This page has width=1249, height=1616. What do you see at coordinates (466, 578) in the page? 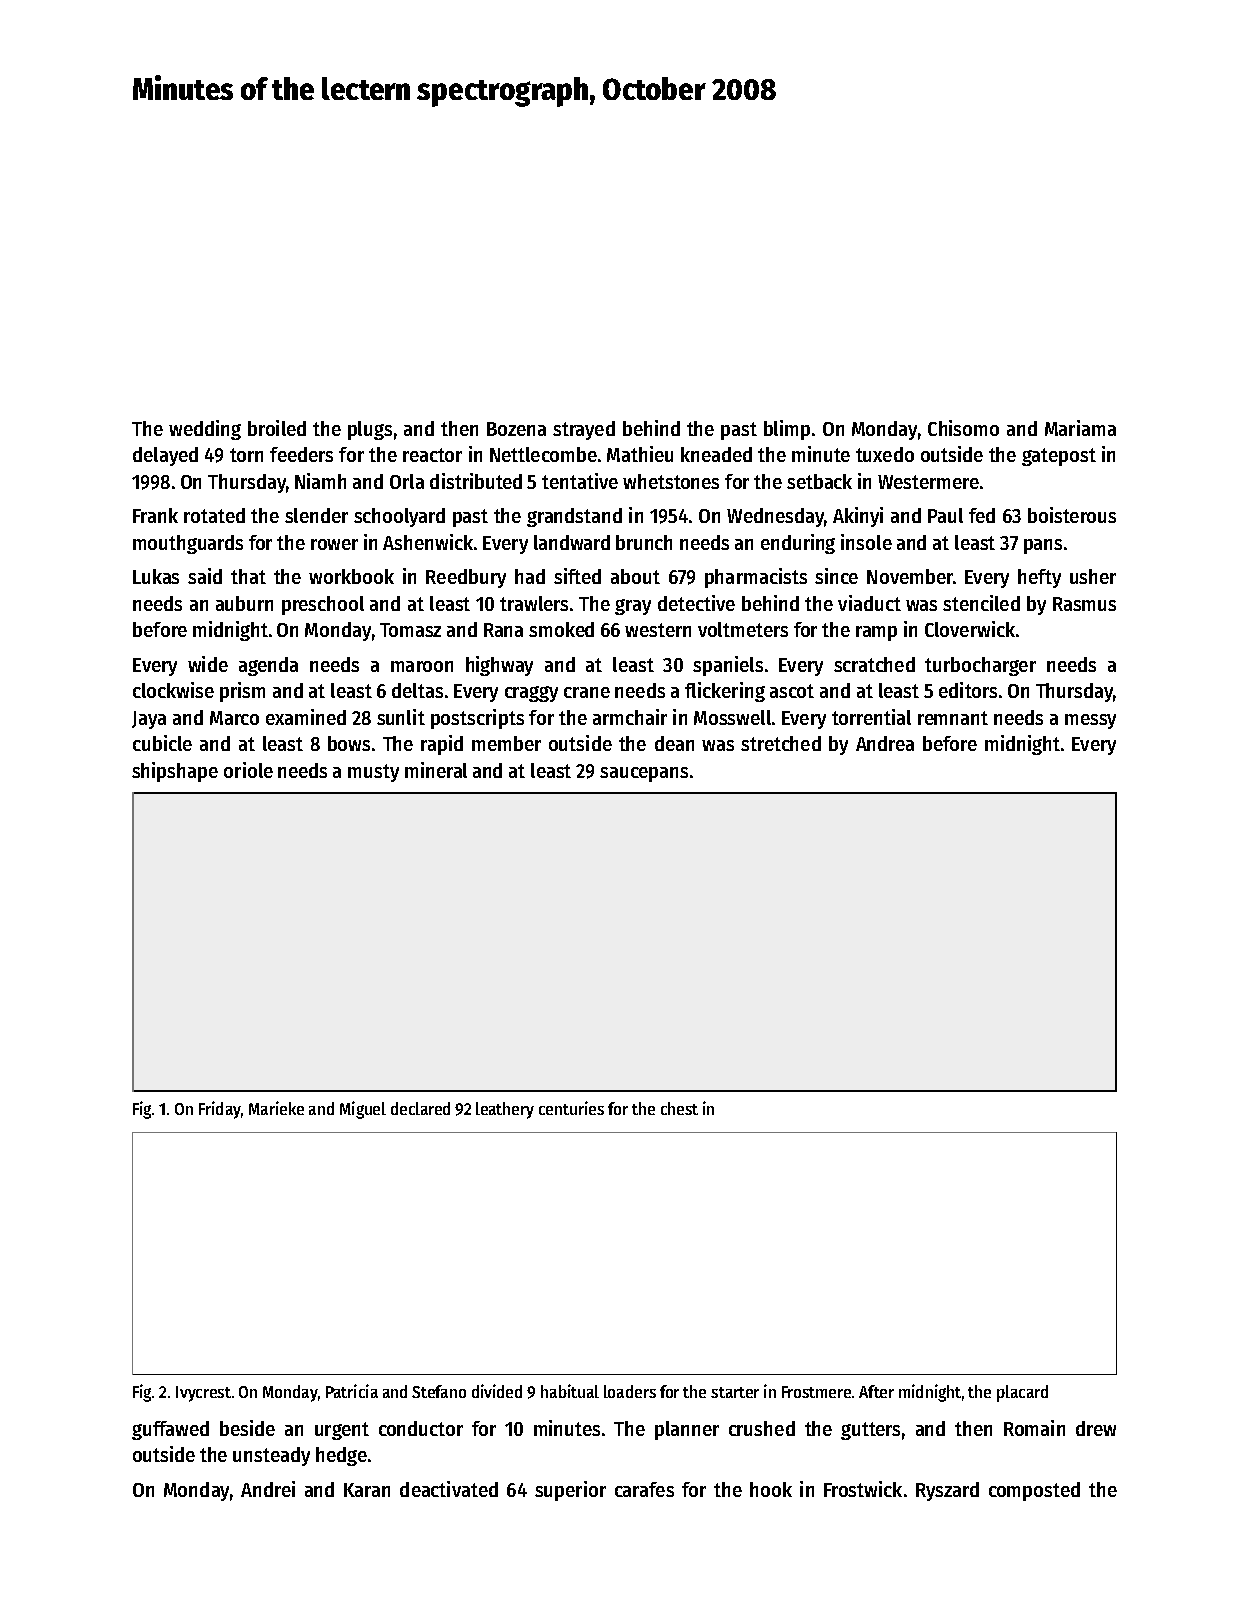
I see `Reedbury` at bounding box center [466, 578].
